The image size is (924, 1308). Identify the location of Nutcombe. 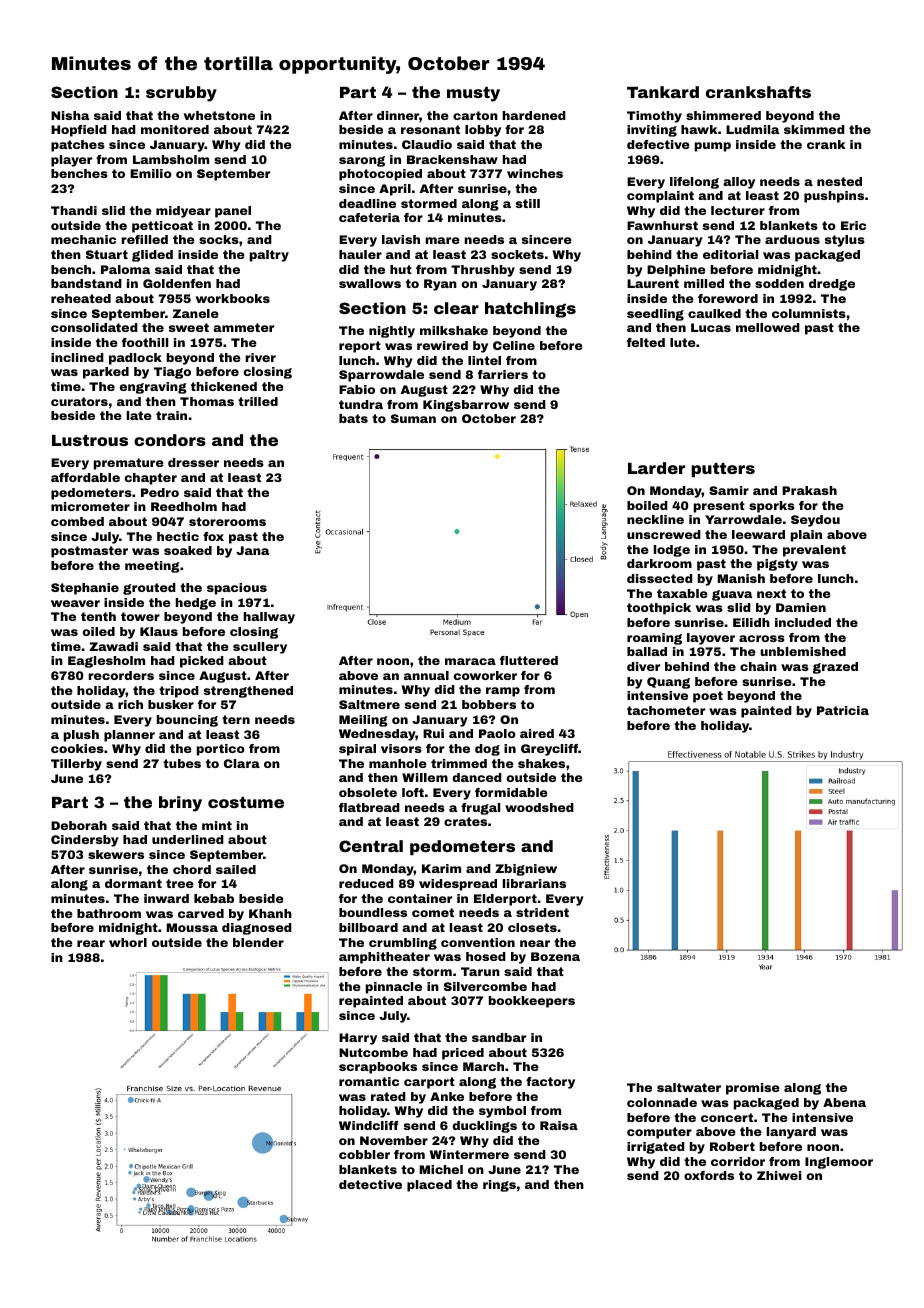
(373, 1052).
